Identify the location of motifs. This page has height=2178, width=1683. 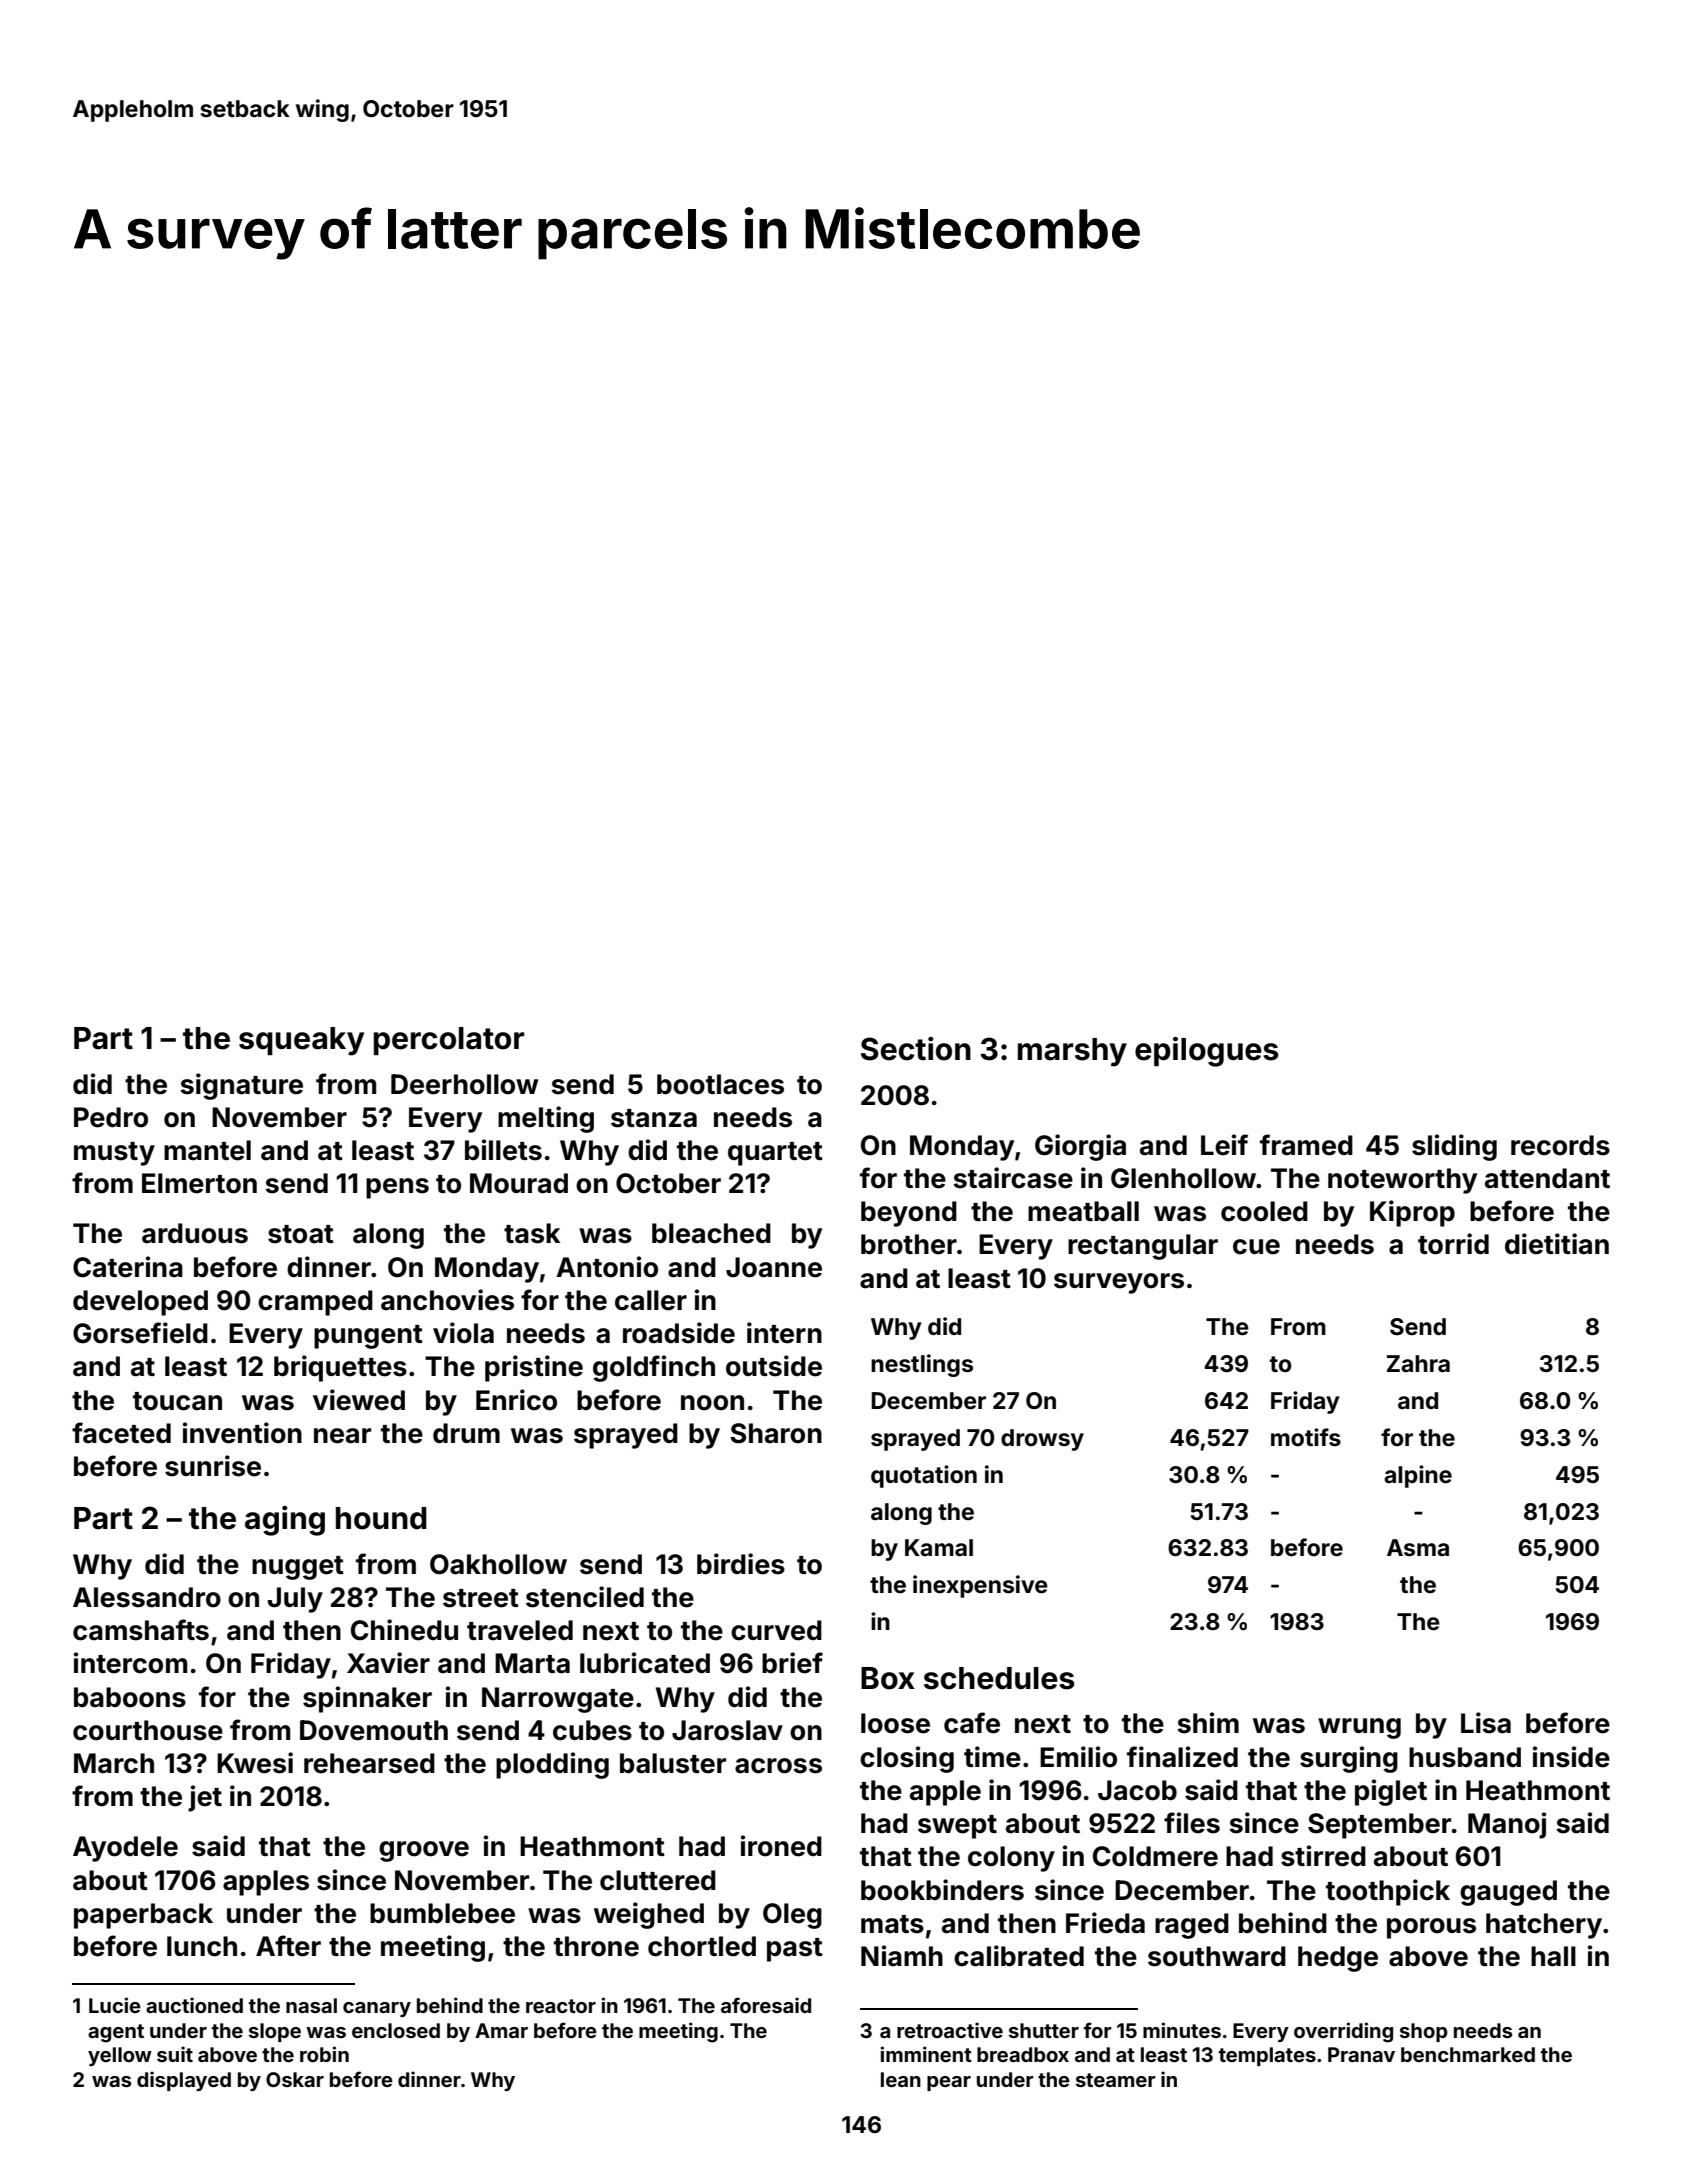
(1306, 1437).
